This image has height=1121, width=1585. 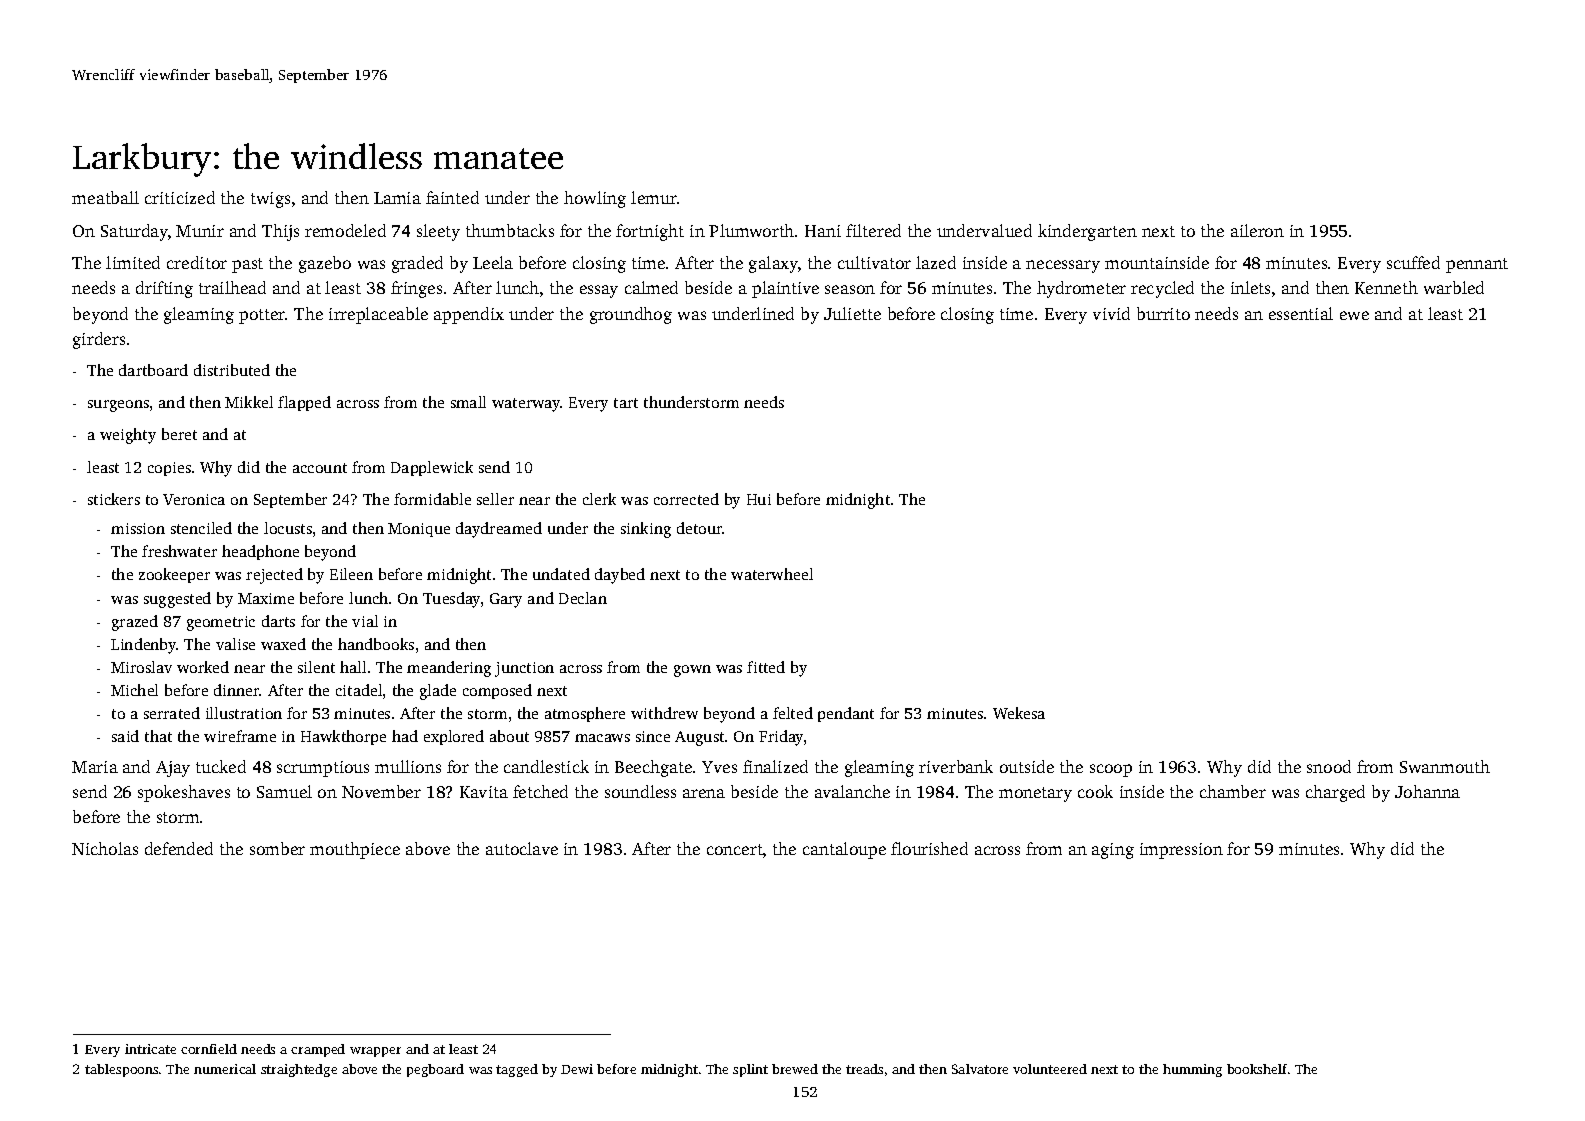 What do you see at coordinates (759, 499) in the image?
I see `Hui` at bounding box center [759, 499].
